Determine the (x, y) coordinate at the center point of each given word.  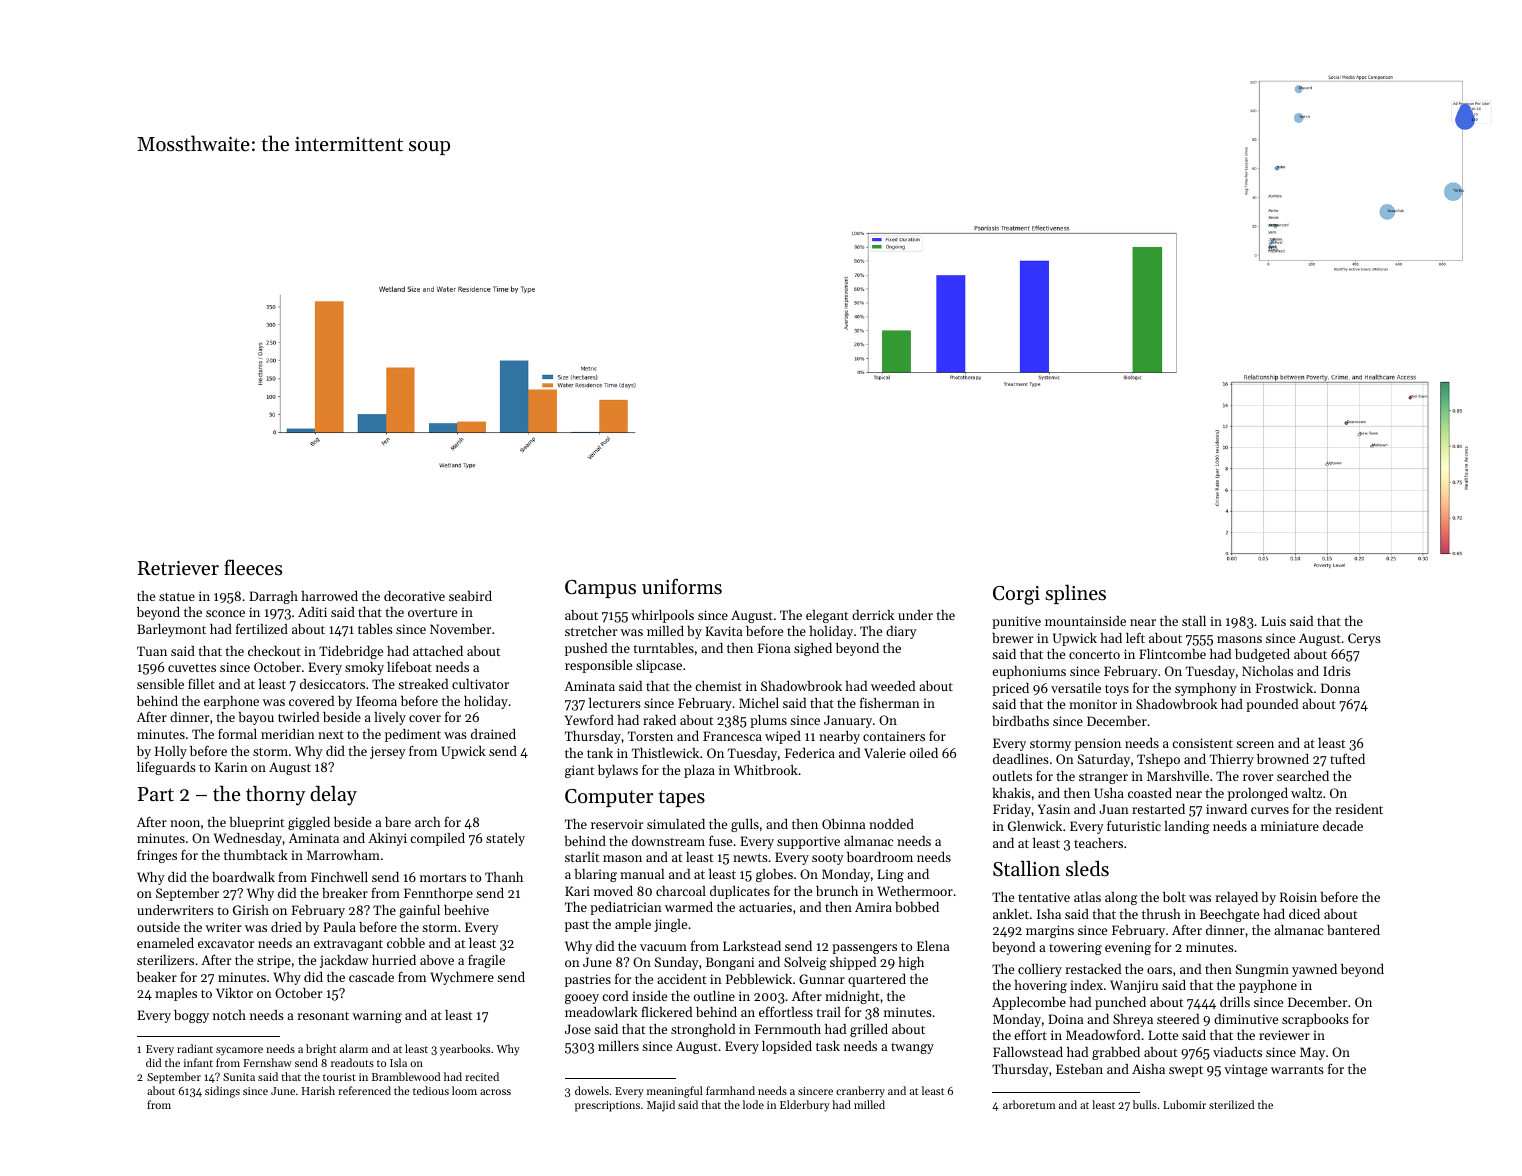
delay (333, 796)
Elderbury (805, 1106)
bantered (1353, 930)
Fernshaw (267, 1062)
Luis (1273, 621)
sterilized (1231, 1104)
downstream (668, 841)
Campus (600, 589)
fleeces (253, 567)
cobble (406, 943)
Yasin (1054, 809)
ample (633, 925)
